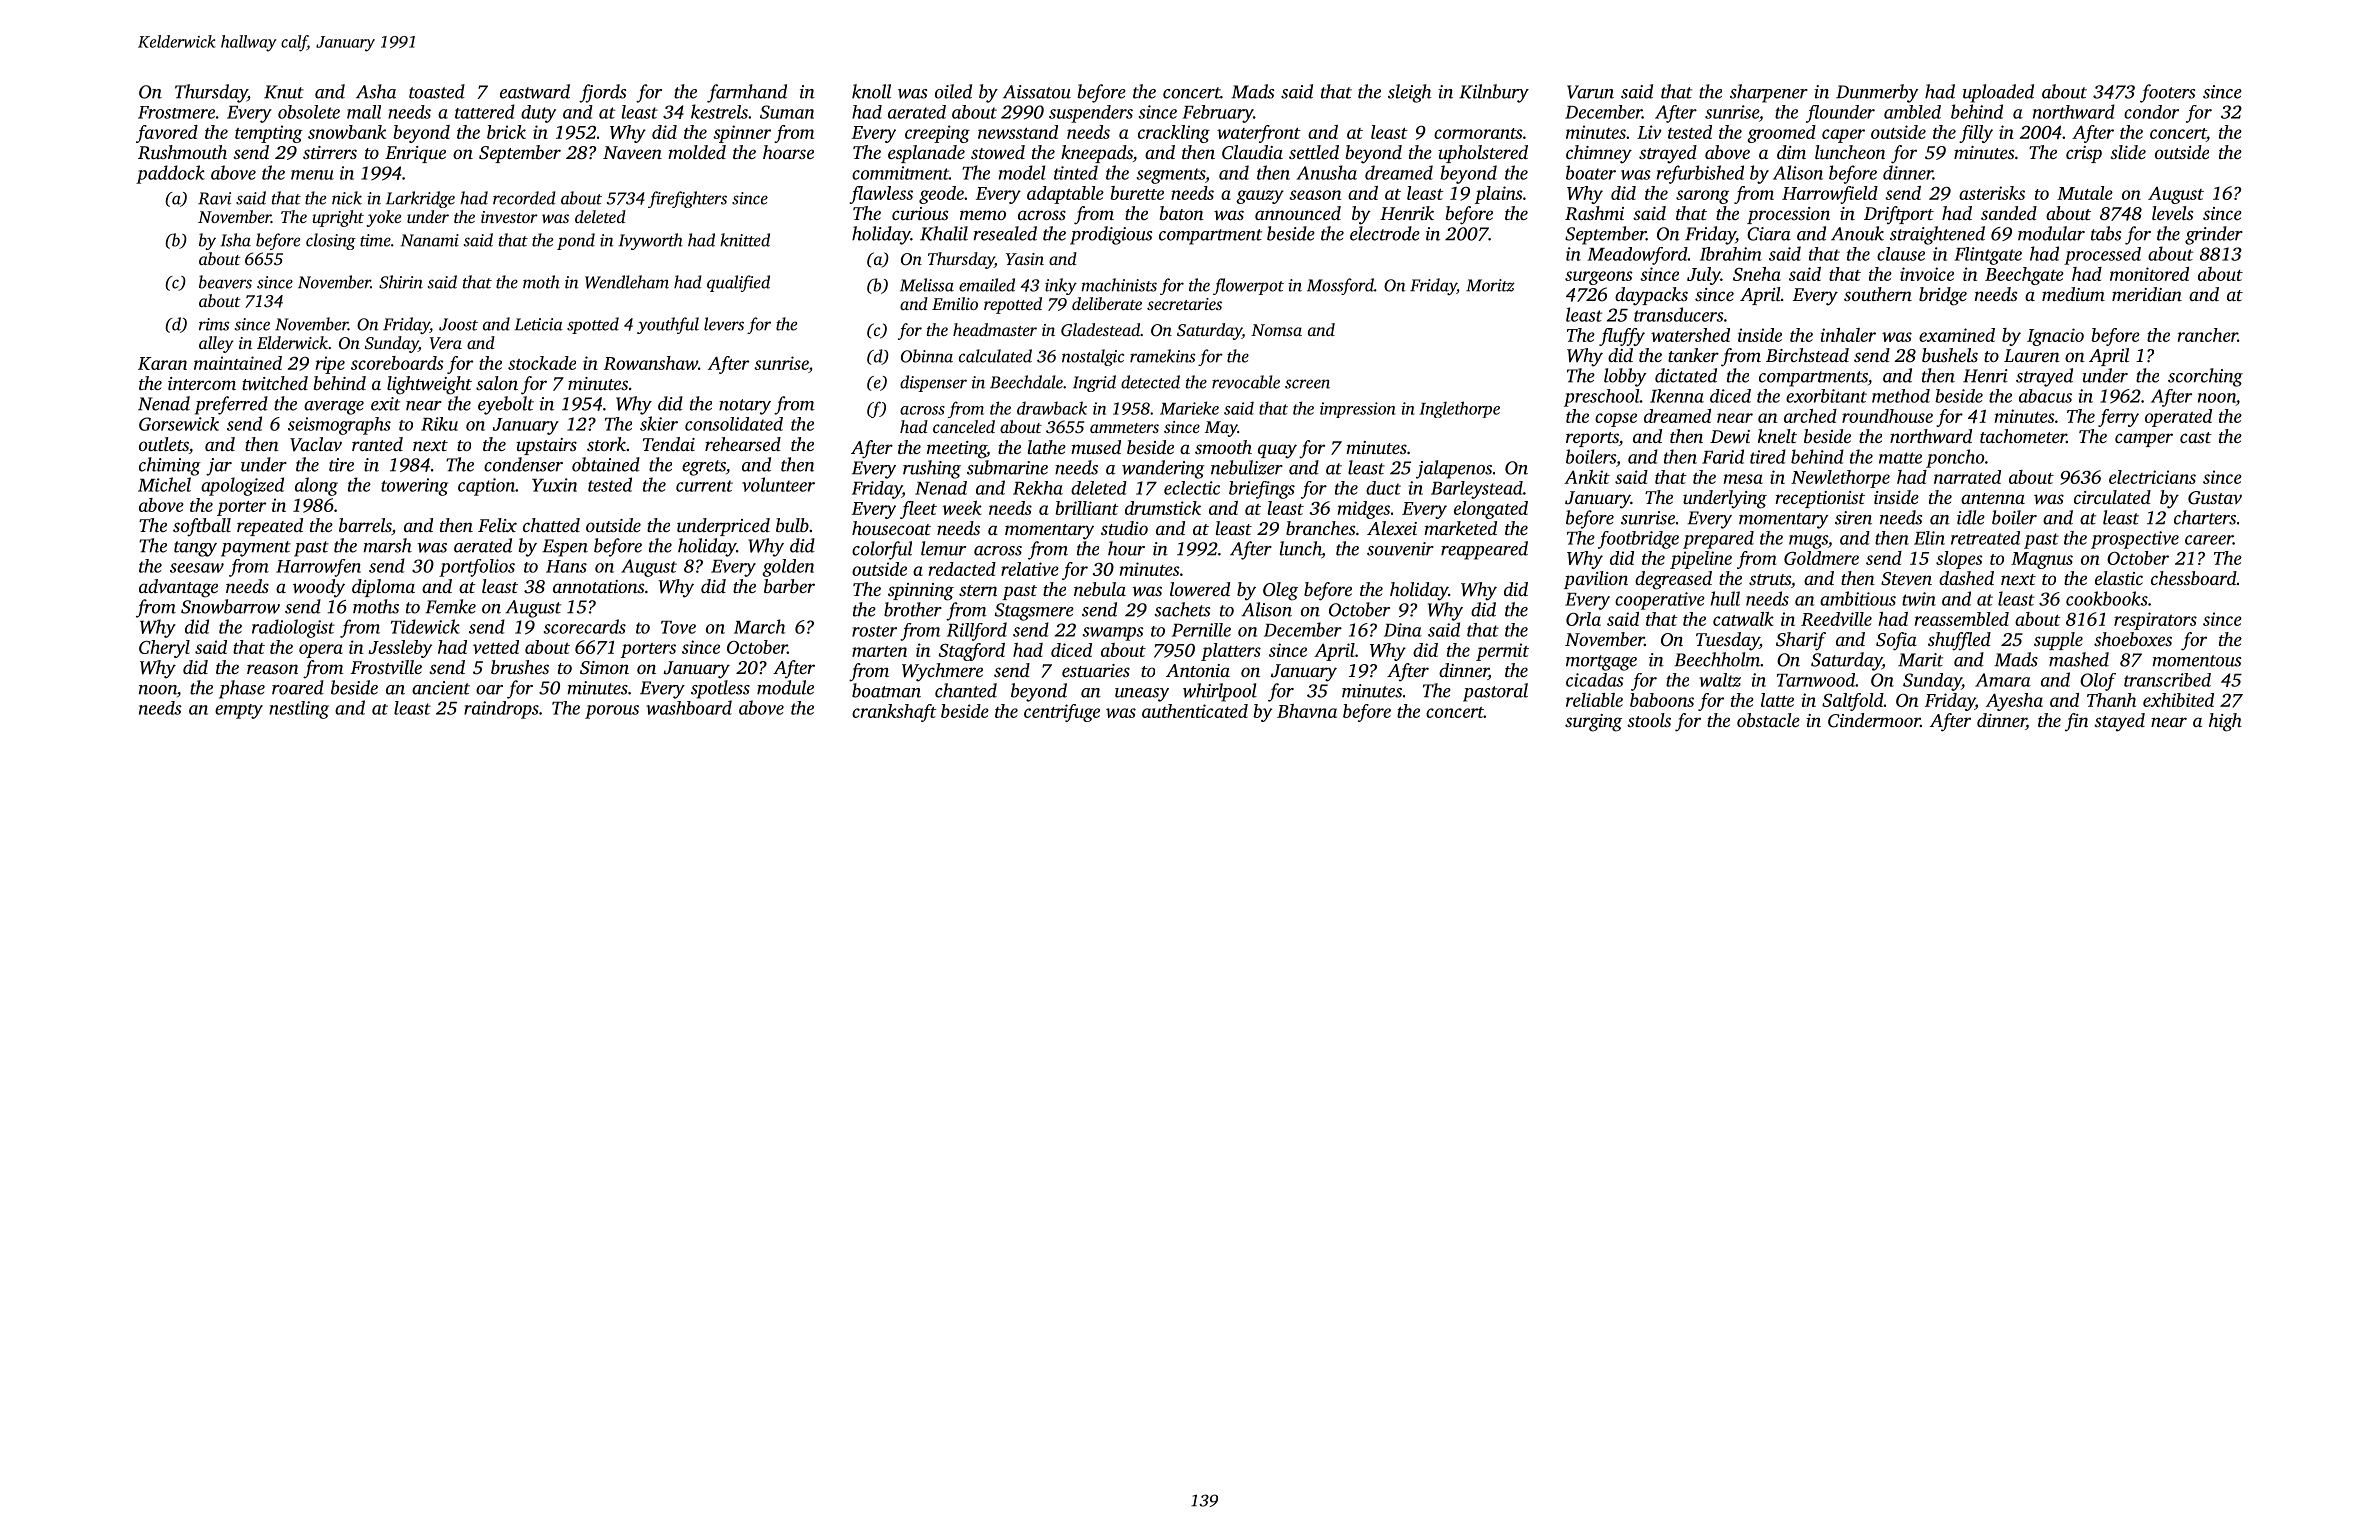 The width and height of the image is (2380, 1540). What do you see at coordinates (1340, 286) in the image?
I see `Mossford` at bounding box center [1340, 286].
